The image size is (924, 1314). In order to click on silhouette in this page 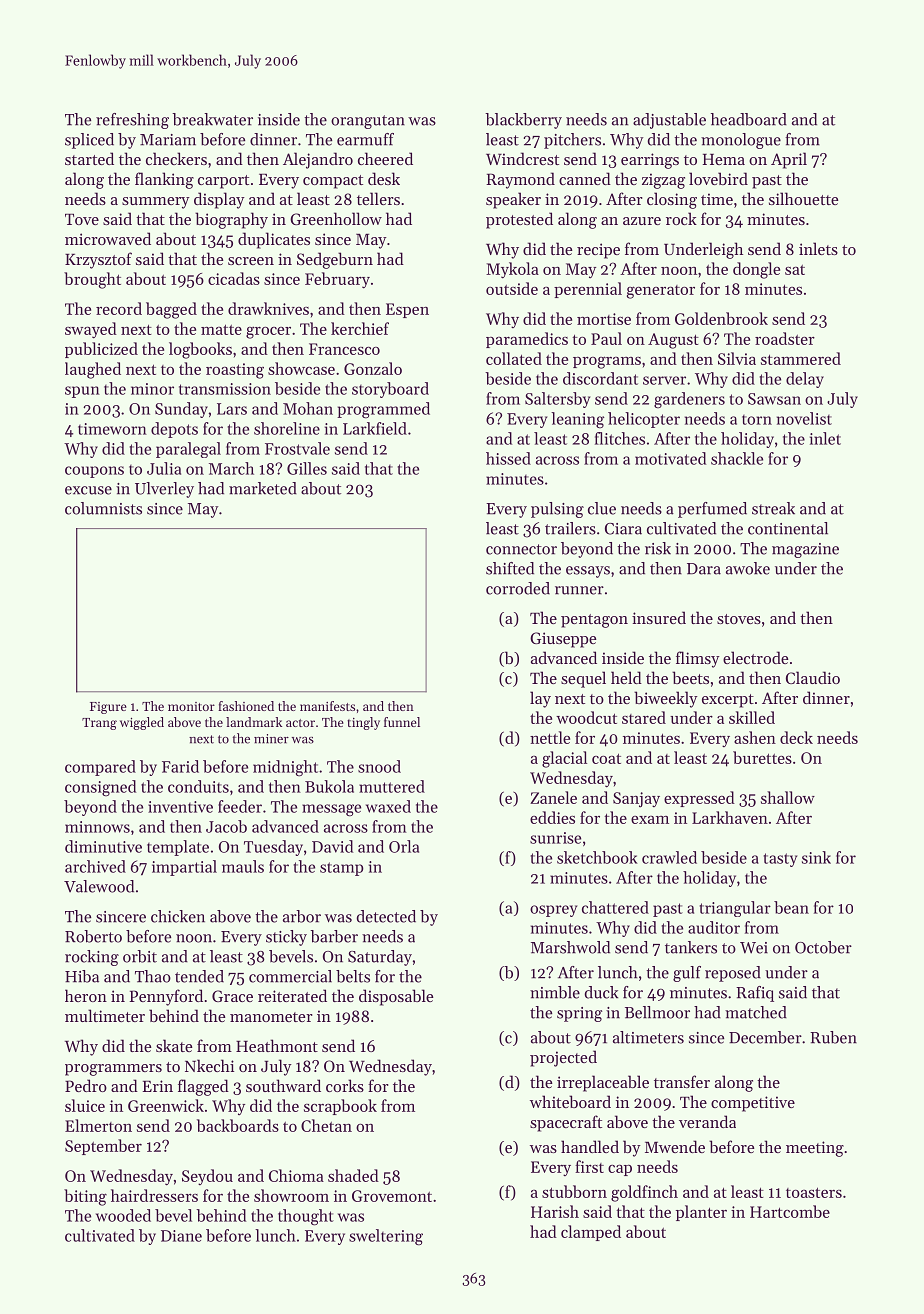, I will do `click(804, 198)`.
